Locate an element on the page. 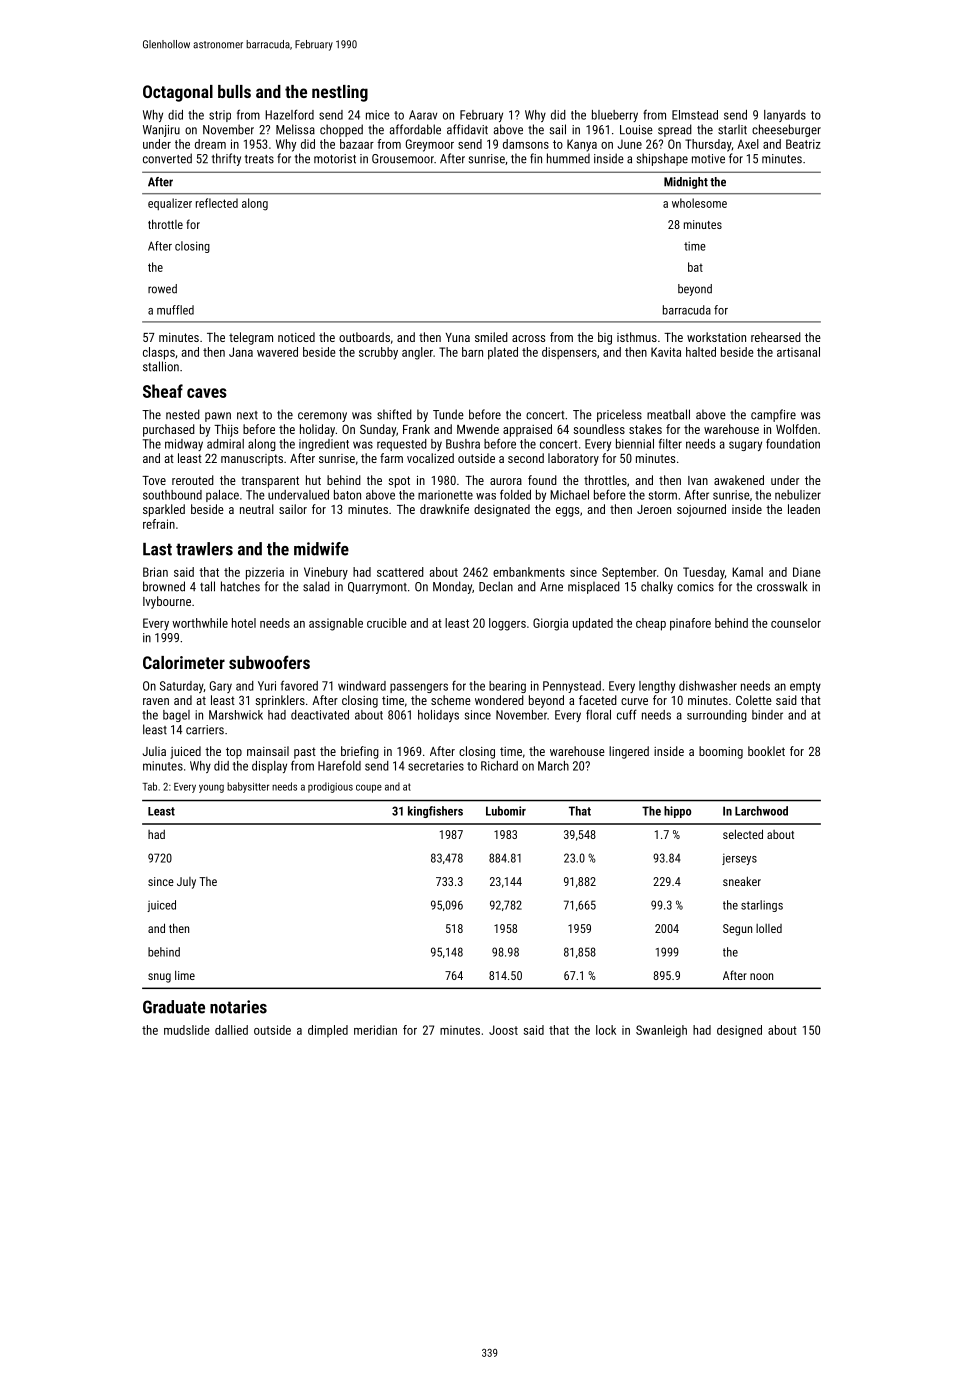  lime is located at coordinates (185, 975).
